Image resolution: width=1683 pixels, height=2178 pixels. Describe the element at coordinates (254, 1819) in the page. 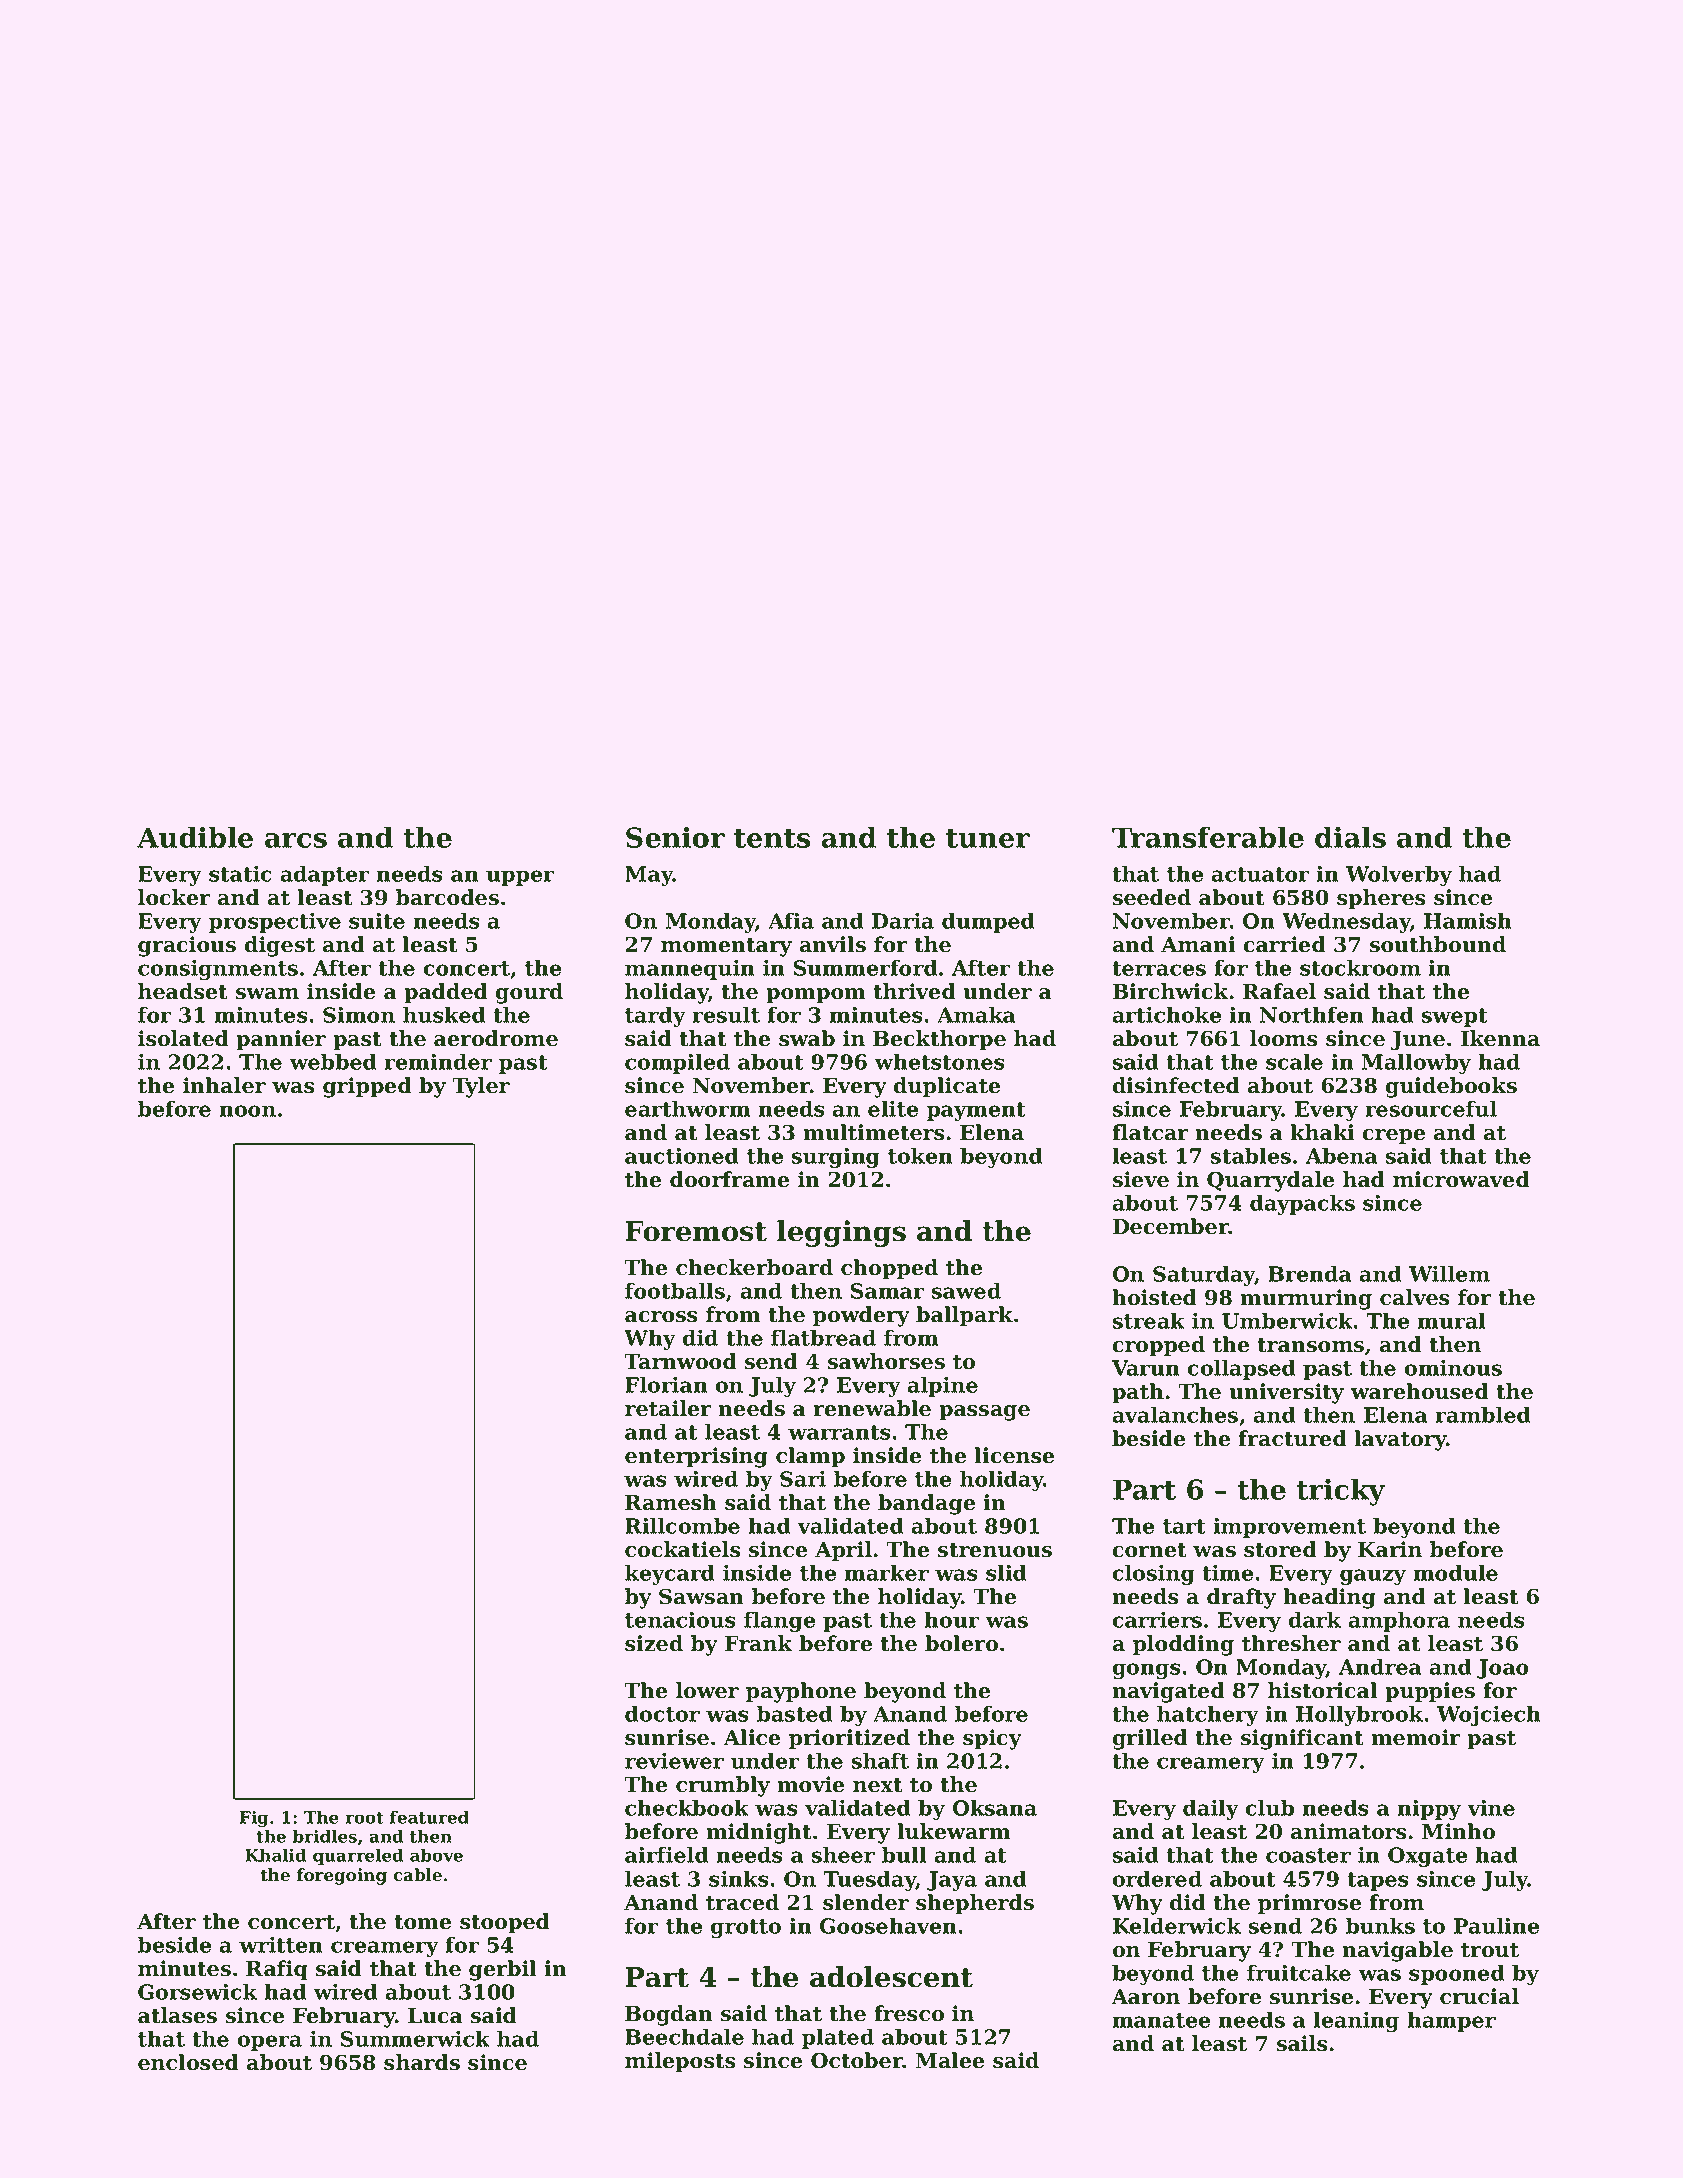

I see `Fig` at that location.
